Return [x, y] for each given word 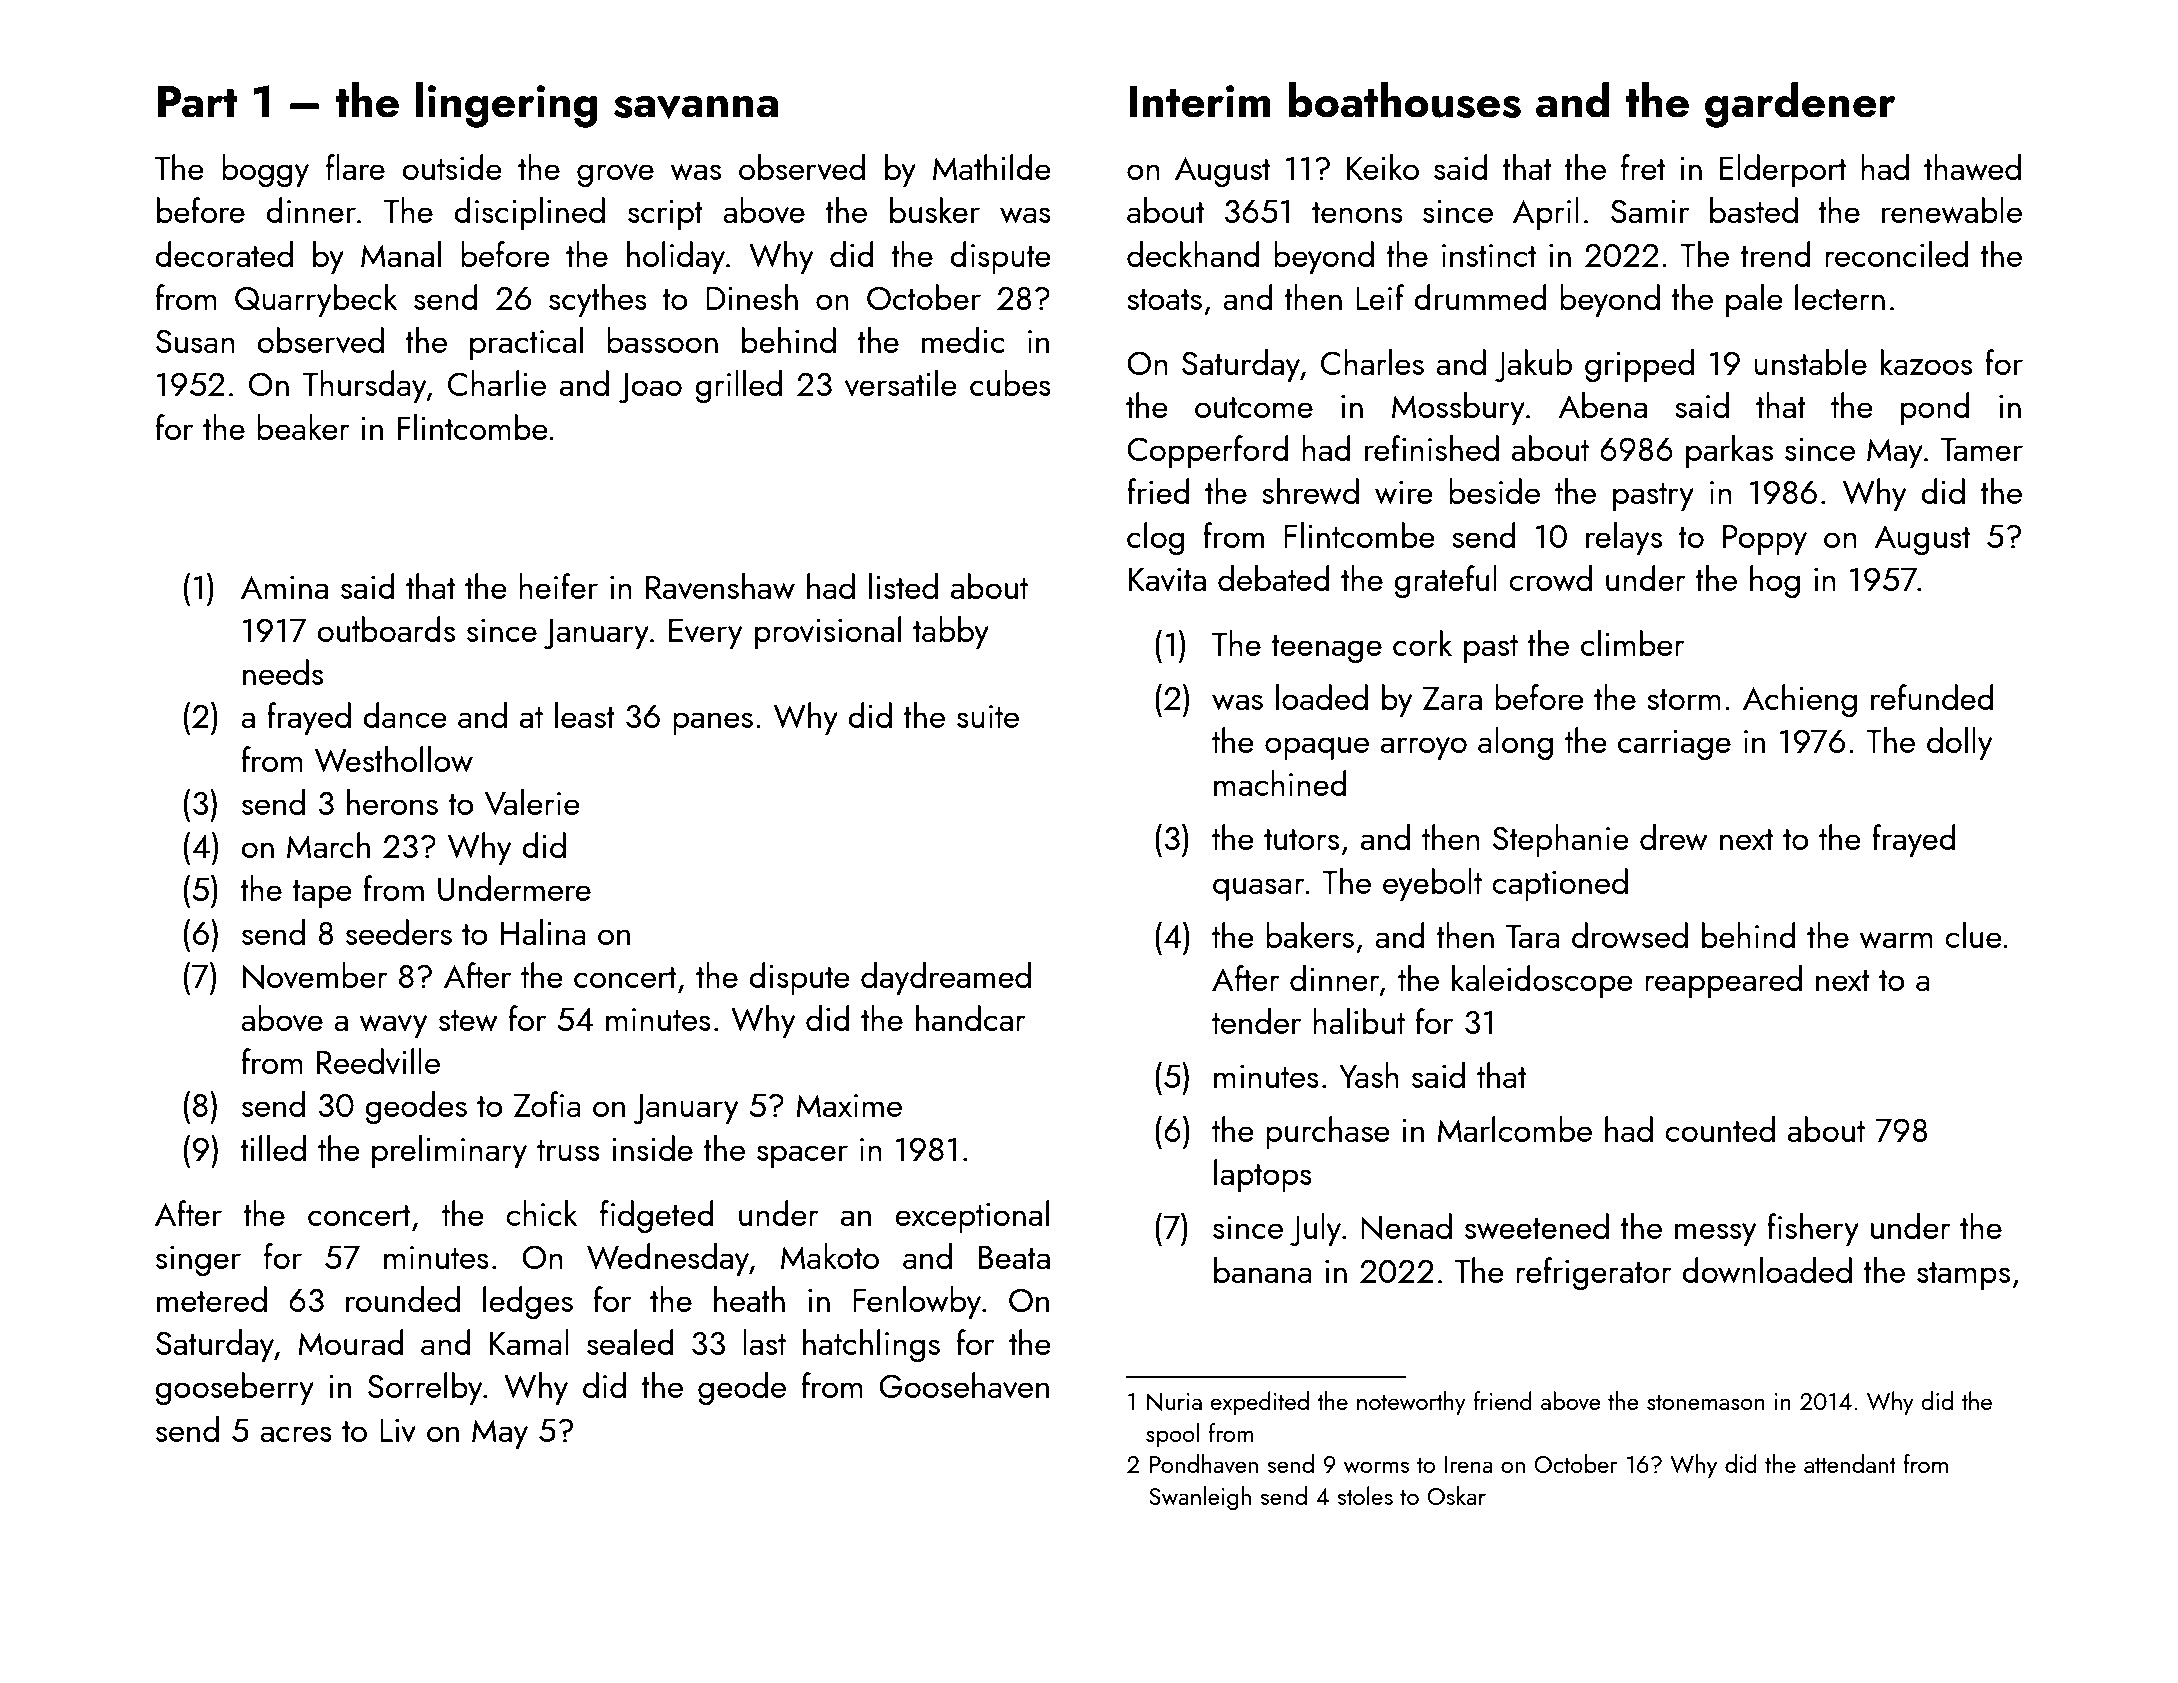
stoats [1164, 299]
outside [452, 167]
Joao [650, 388]
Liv [398, 1431]
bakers [1310, 935]
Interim [1200, 101]
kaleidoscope [1542, 981]
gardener [1800, 105]
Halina [543, 932]
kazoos [1926, 362]
